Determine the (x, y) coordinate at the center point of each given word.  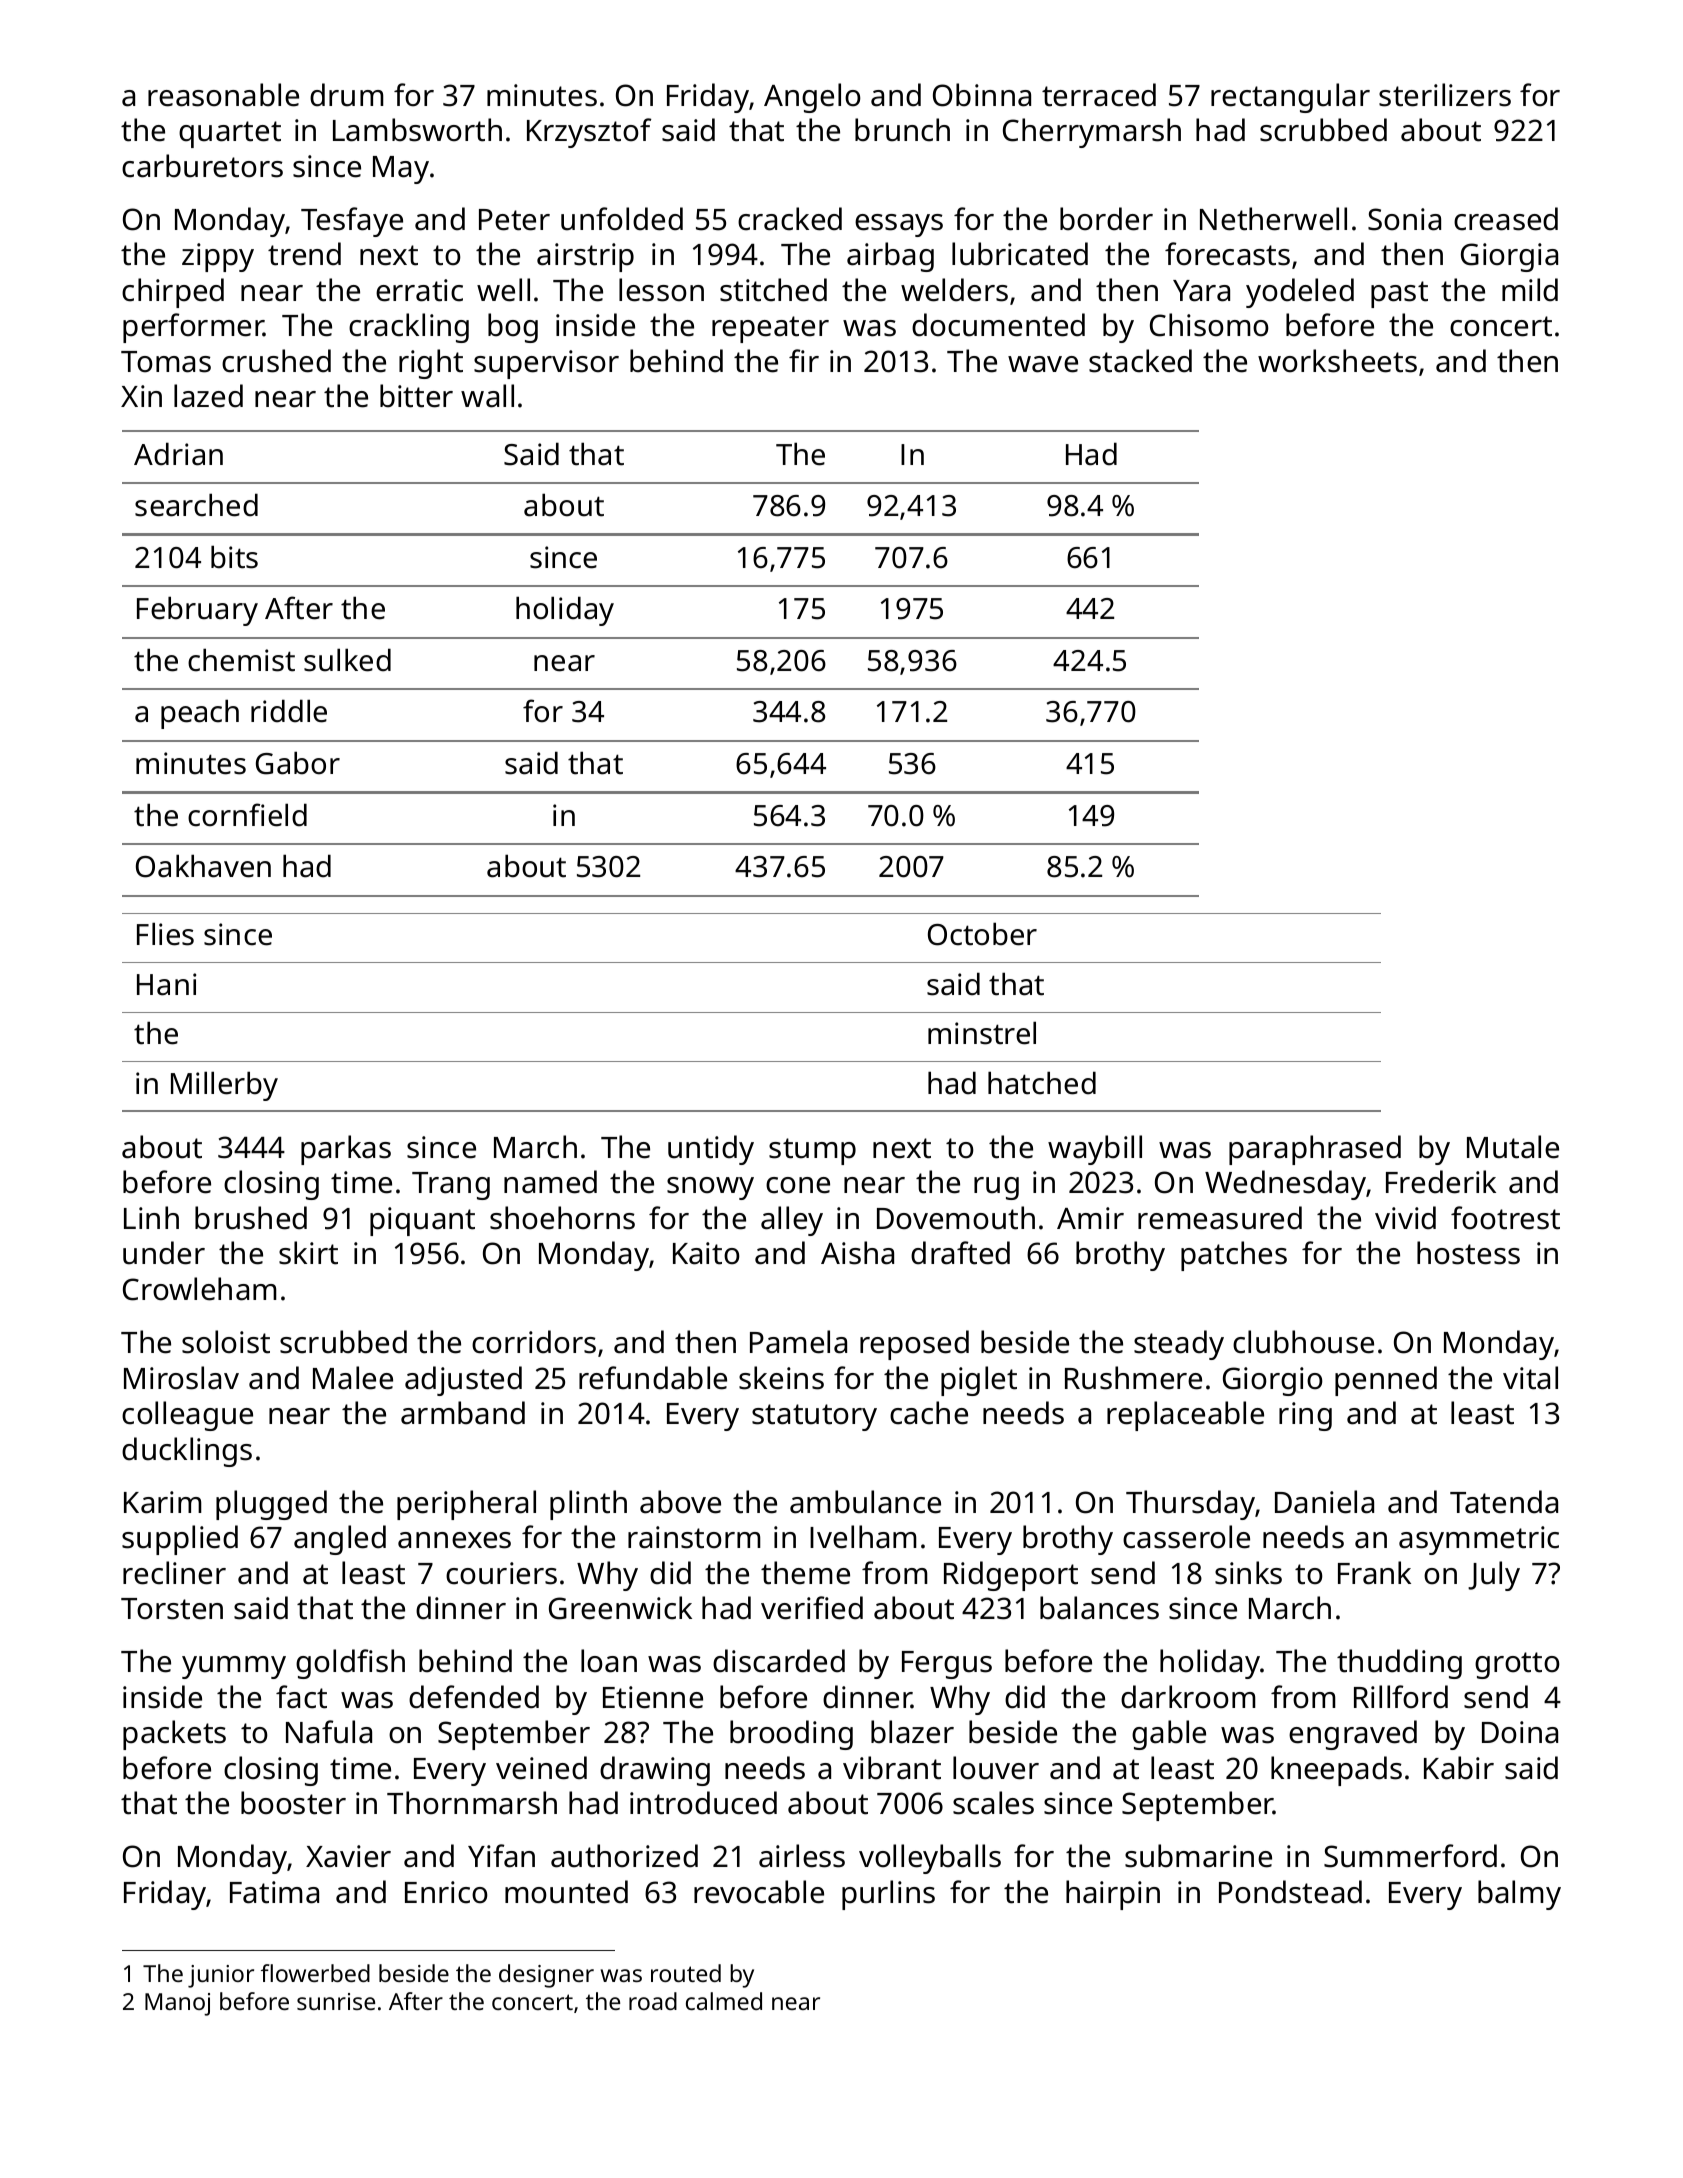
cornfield (247, 815)
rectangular (1290, 98)
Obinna (982, 95)
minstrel (982, 1033)
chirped (173, 293)
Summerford (1410, 1856)
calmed (724, 2001)
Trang (451, 1186)
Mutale (1513, 1147)
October (982, 934)
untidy (711, 1150)
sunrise (336, 2001)
